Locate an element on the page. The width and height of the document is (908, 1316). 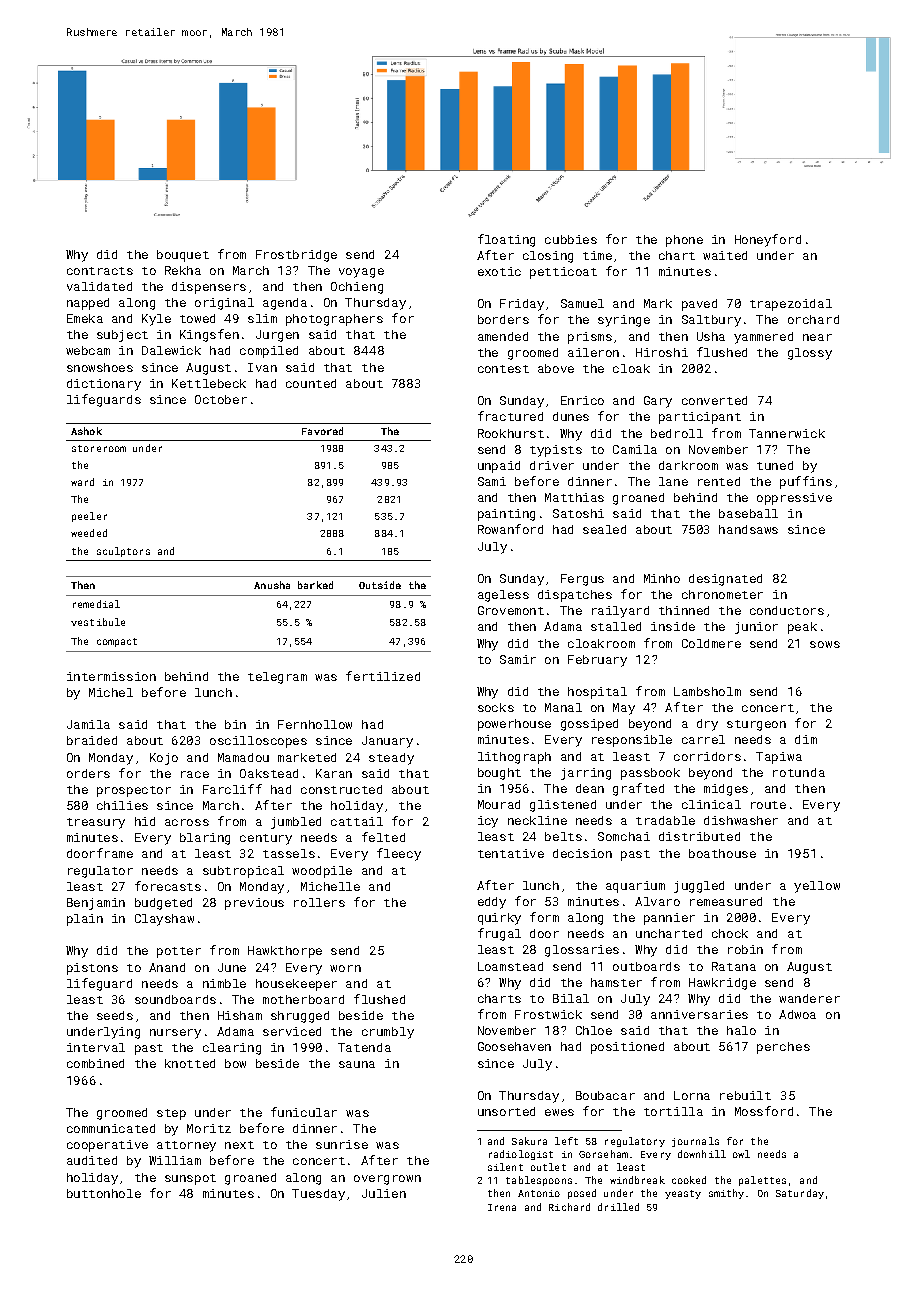
validated is located at coordinates (99, 286).
